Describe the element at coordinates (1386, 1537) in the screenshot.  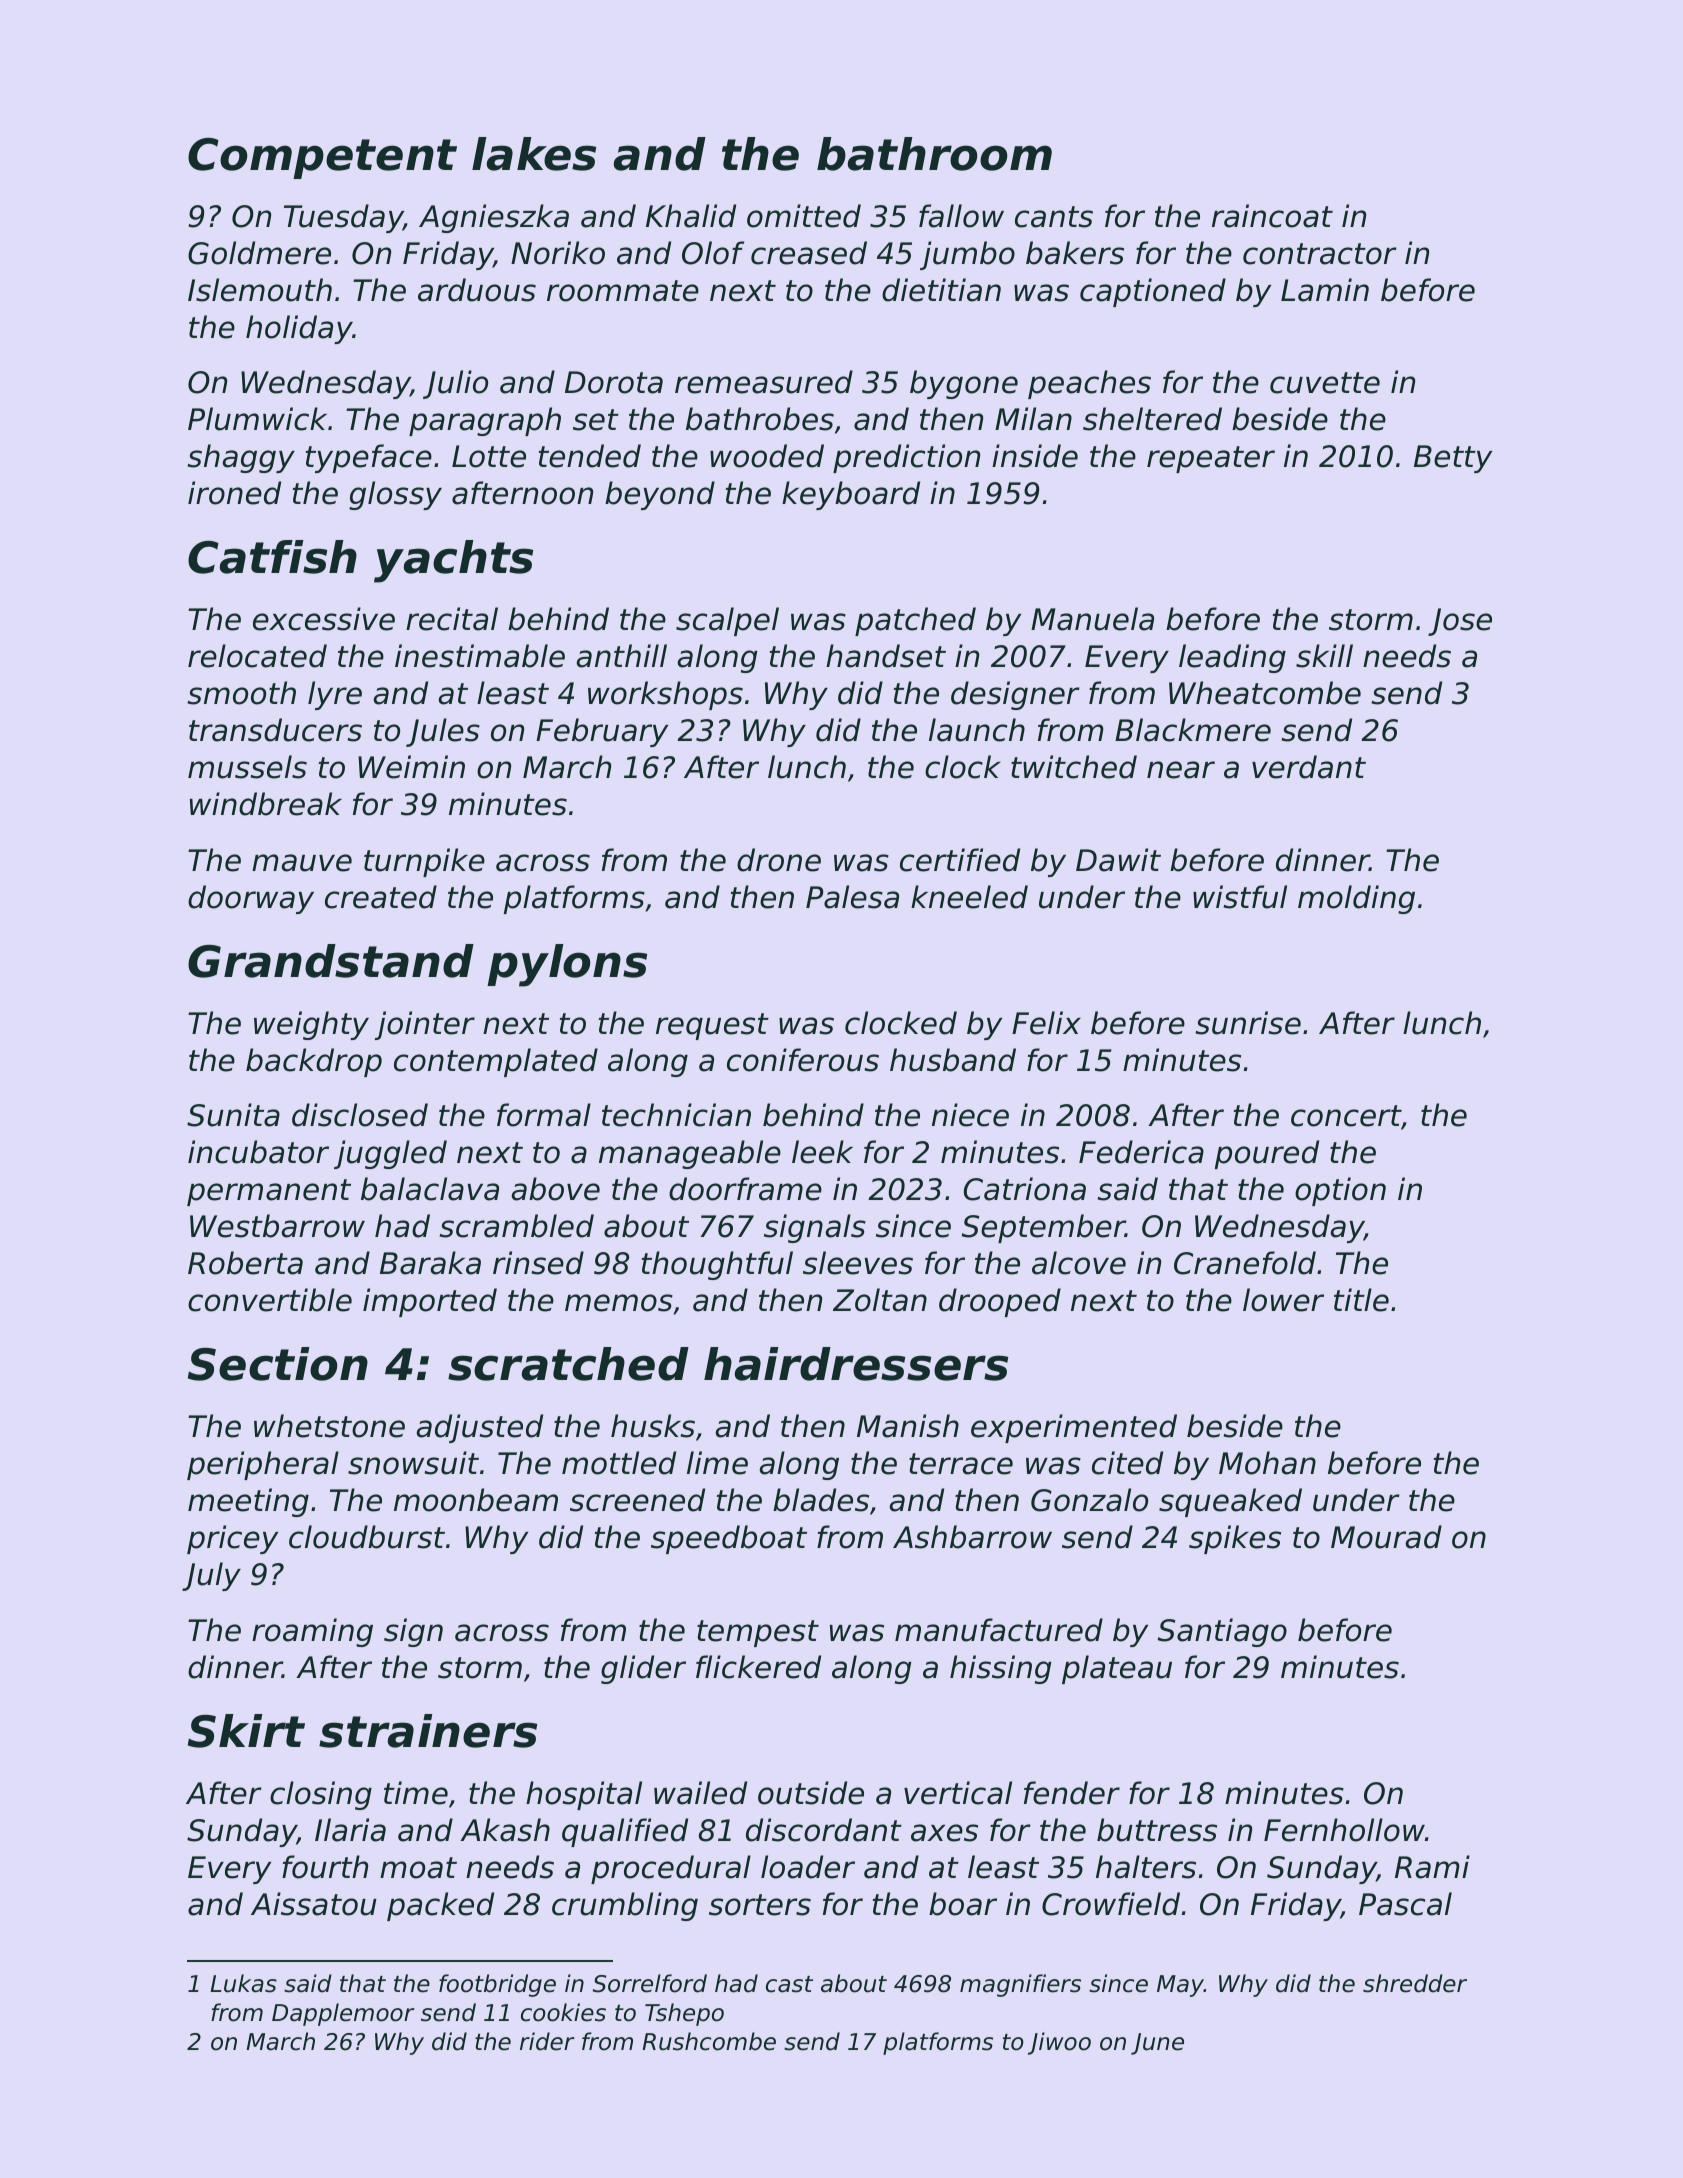
I see `Mourad` at that location.
